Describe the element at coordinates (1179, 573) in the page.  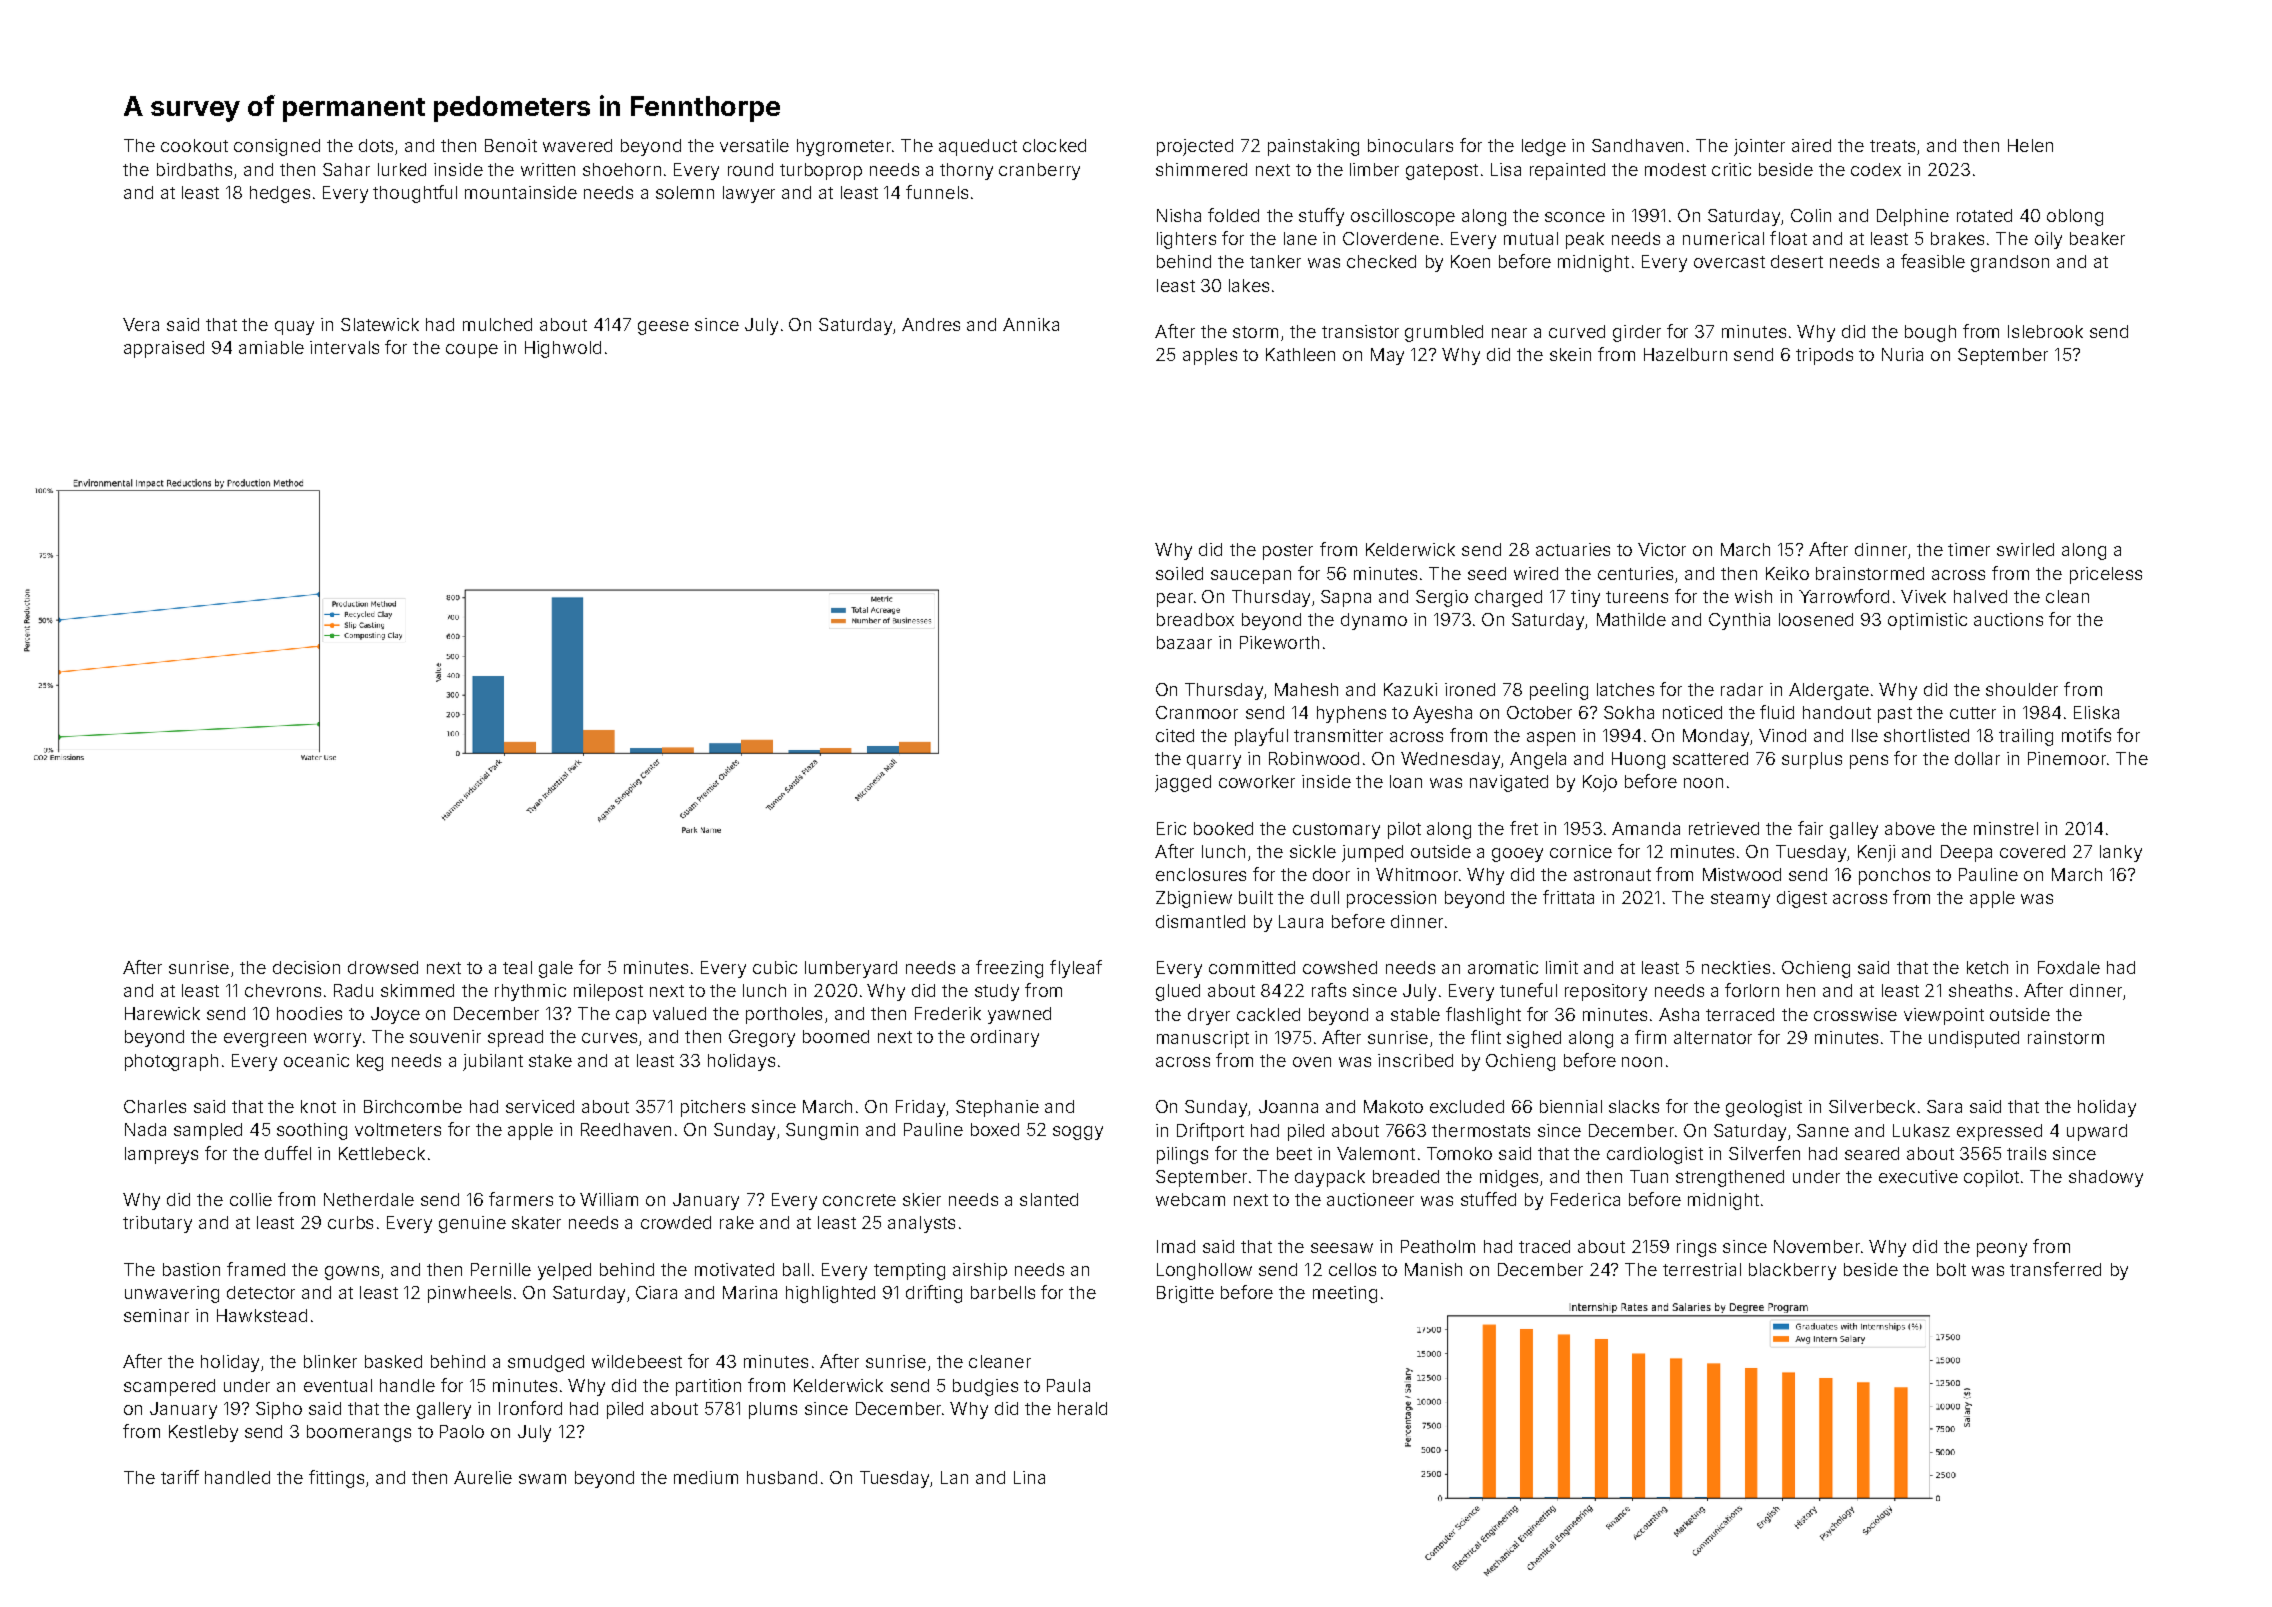
I see `soiled` at that location.
